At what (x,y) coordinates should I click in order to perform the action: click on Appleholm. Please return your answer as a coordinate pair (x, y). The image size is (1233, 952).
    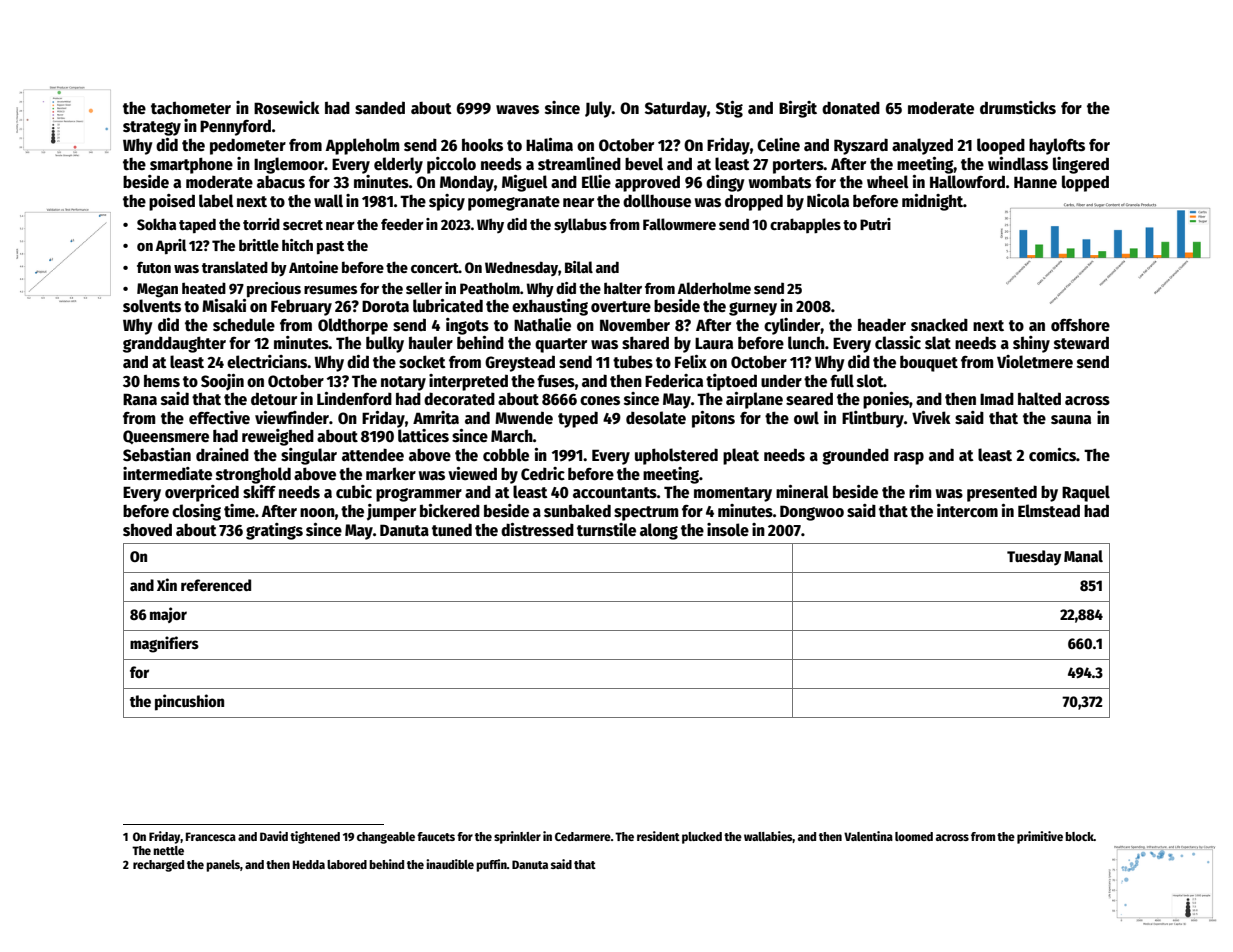
    Looking at the image, I should click on (362, 146).
